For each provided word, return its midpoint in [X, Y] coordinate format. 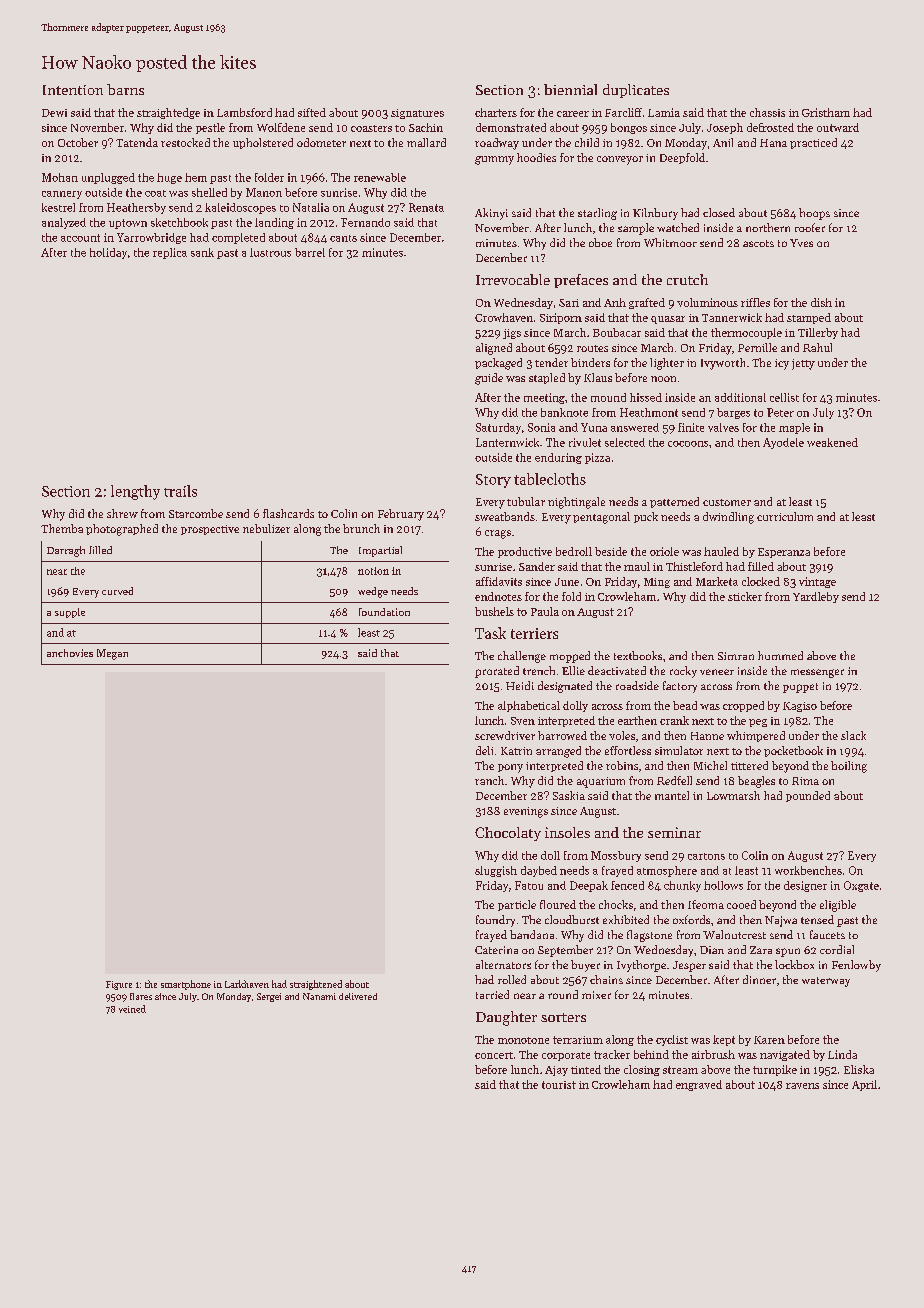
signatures [417, 114]
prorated [497, 672]
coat [155, 193]
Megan [112, 654]
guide [489, 379]
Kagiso [800, 707]
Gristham [826, 112]
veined [132, 1009]
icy [782, 364]
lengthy [135, 492]
